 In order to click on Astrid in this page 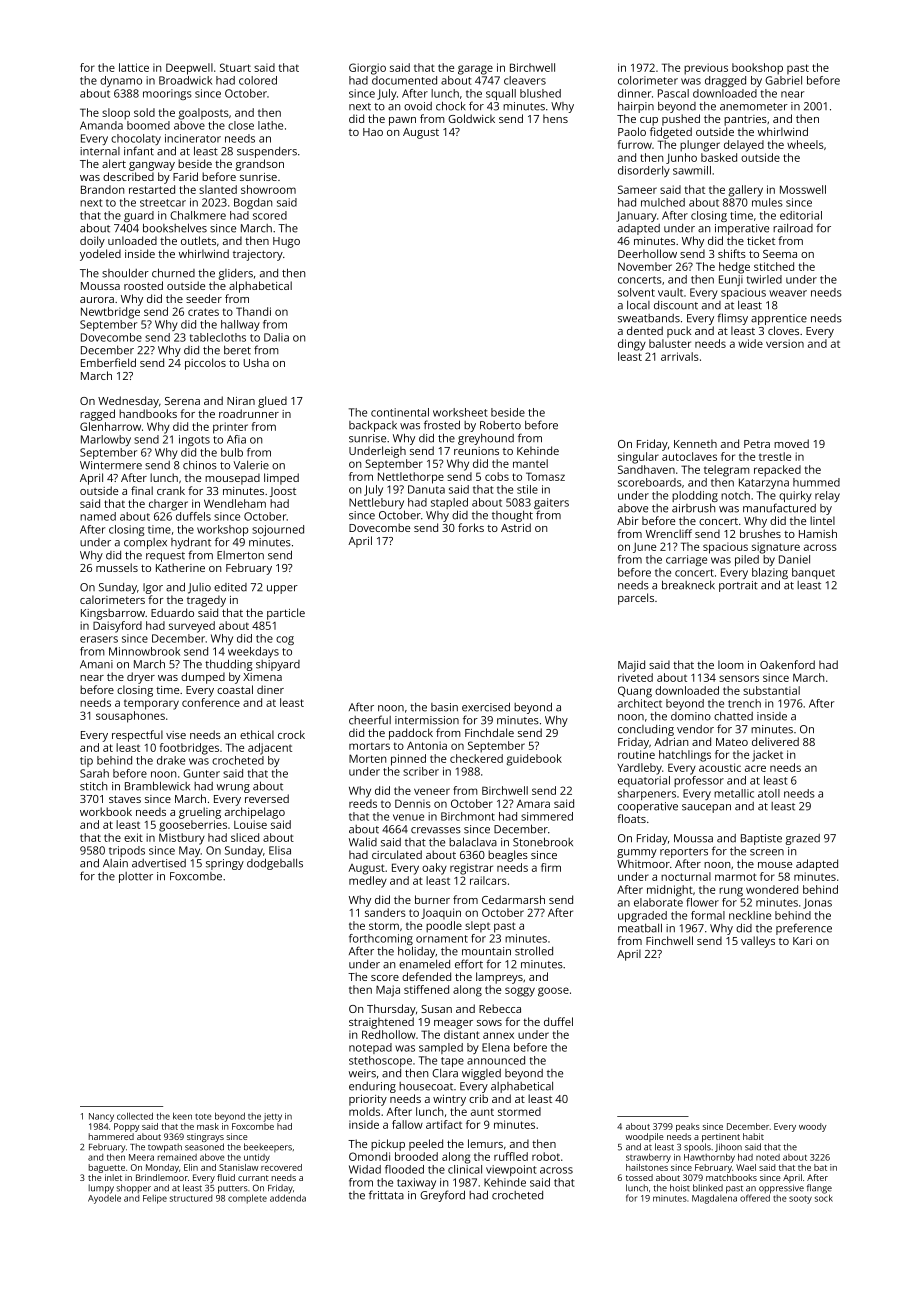, I will do `click(516, 527)`.
